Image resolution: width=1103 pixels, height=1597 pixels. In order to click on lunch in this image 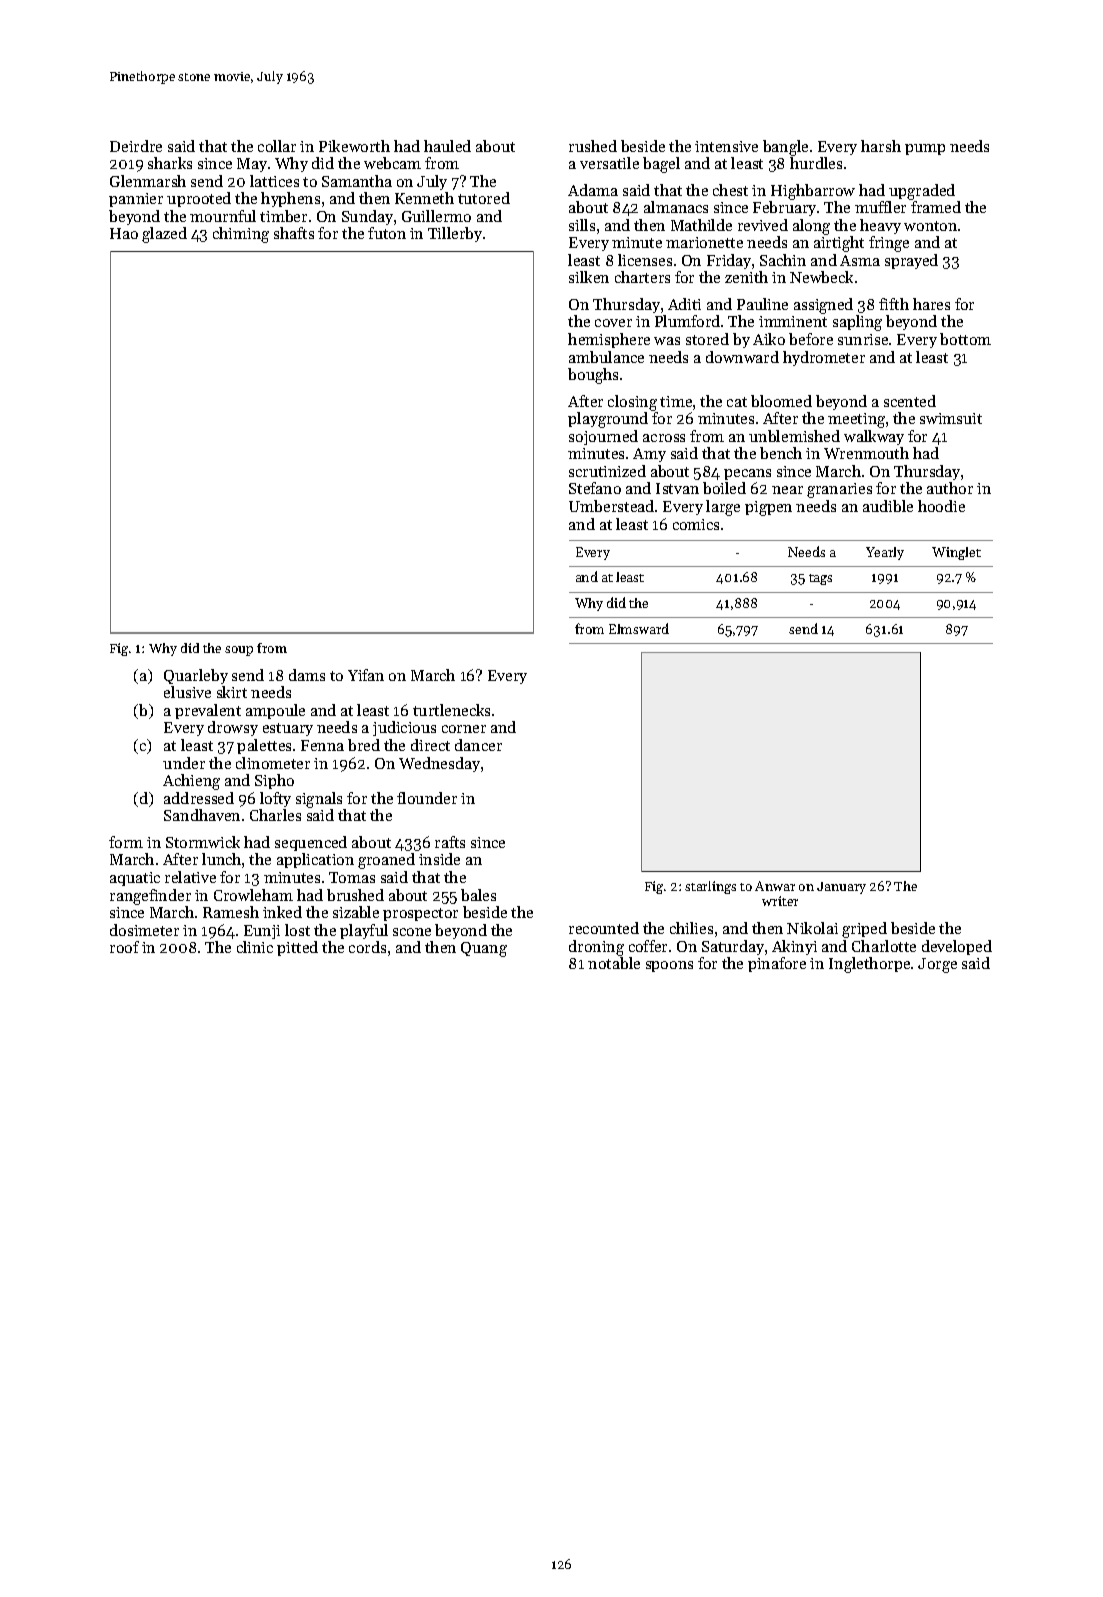, I will do `click(221, 859)`.
